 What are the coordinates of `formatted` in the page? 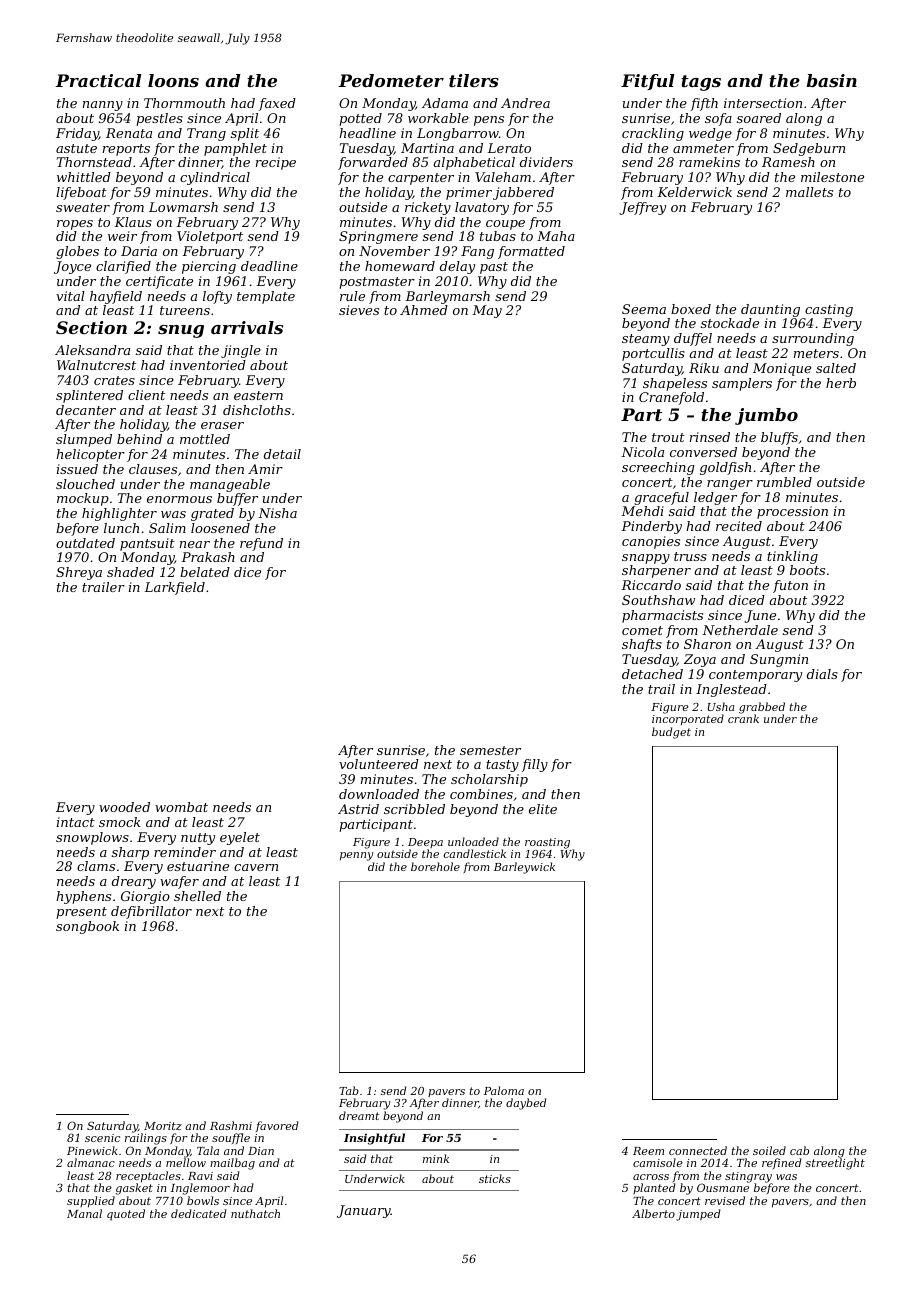 It's located at (531, 252).
